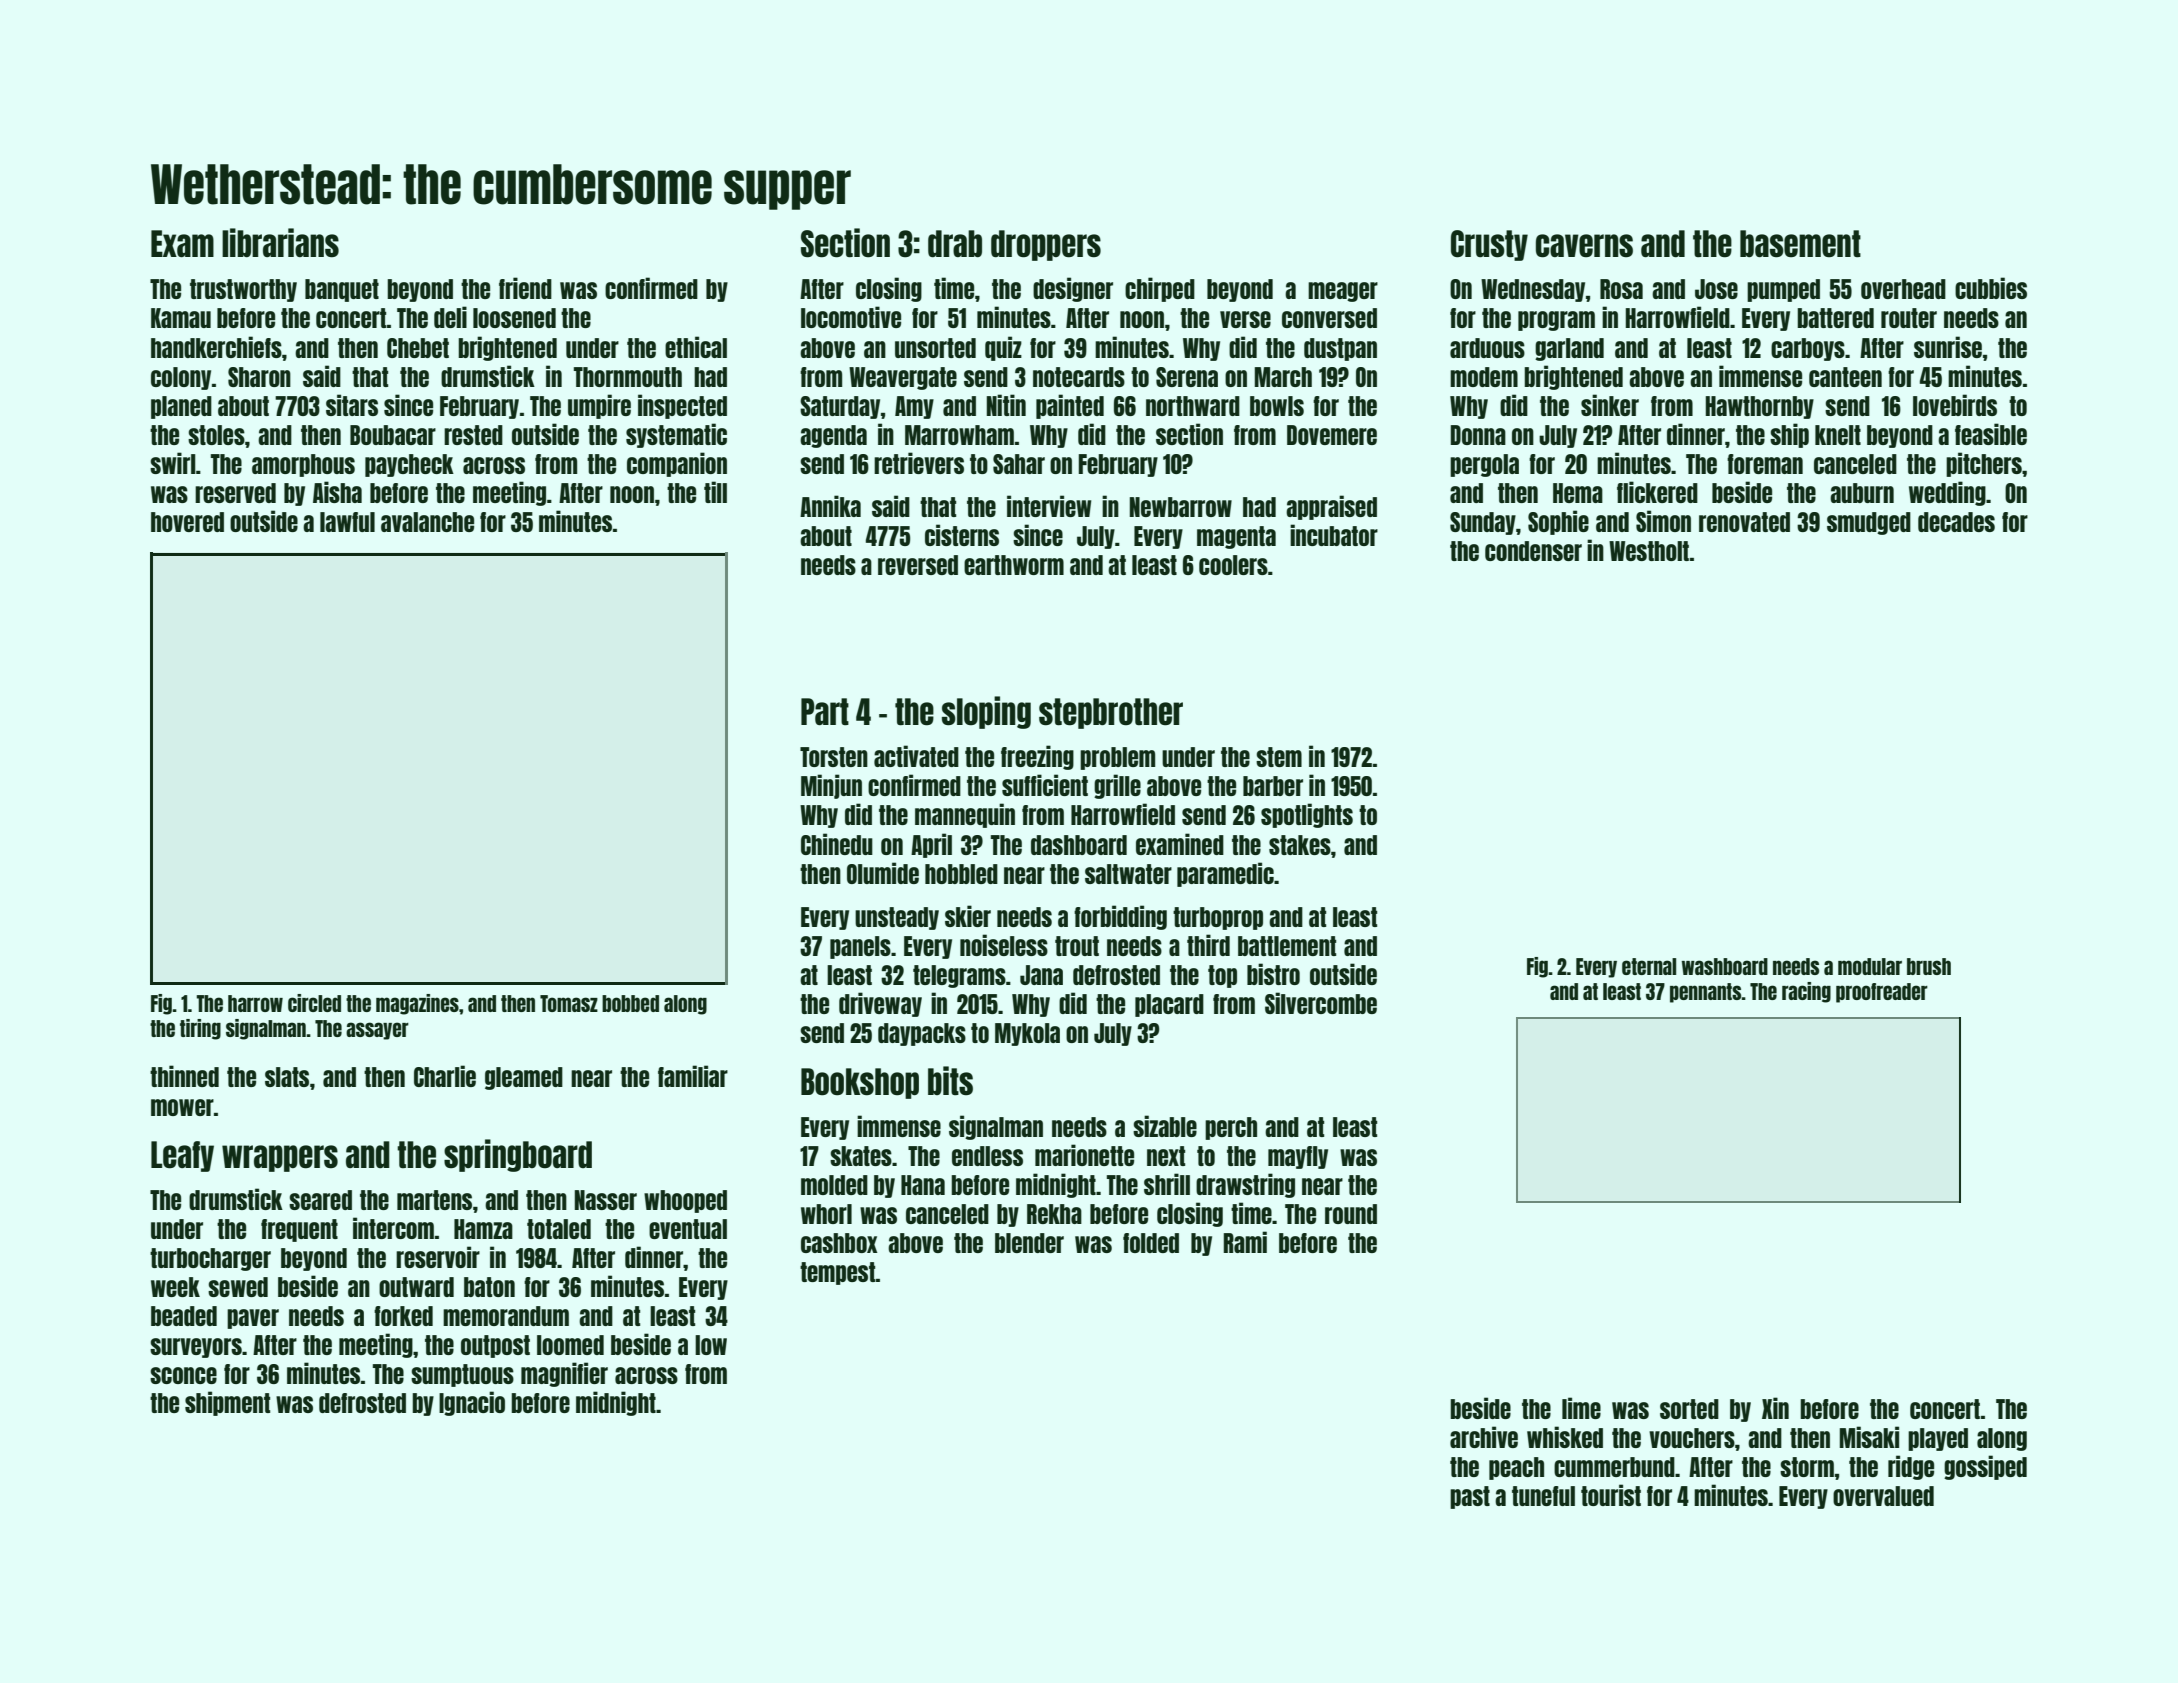 Image resolution: width=2178 pixels, height=1683 pixels. What do you see at coordinates (518, 1155) in the document?
I see `springboard` at bounding box center [518, 1155].
